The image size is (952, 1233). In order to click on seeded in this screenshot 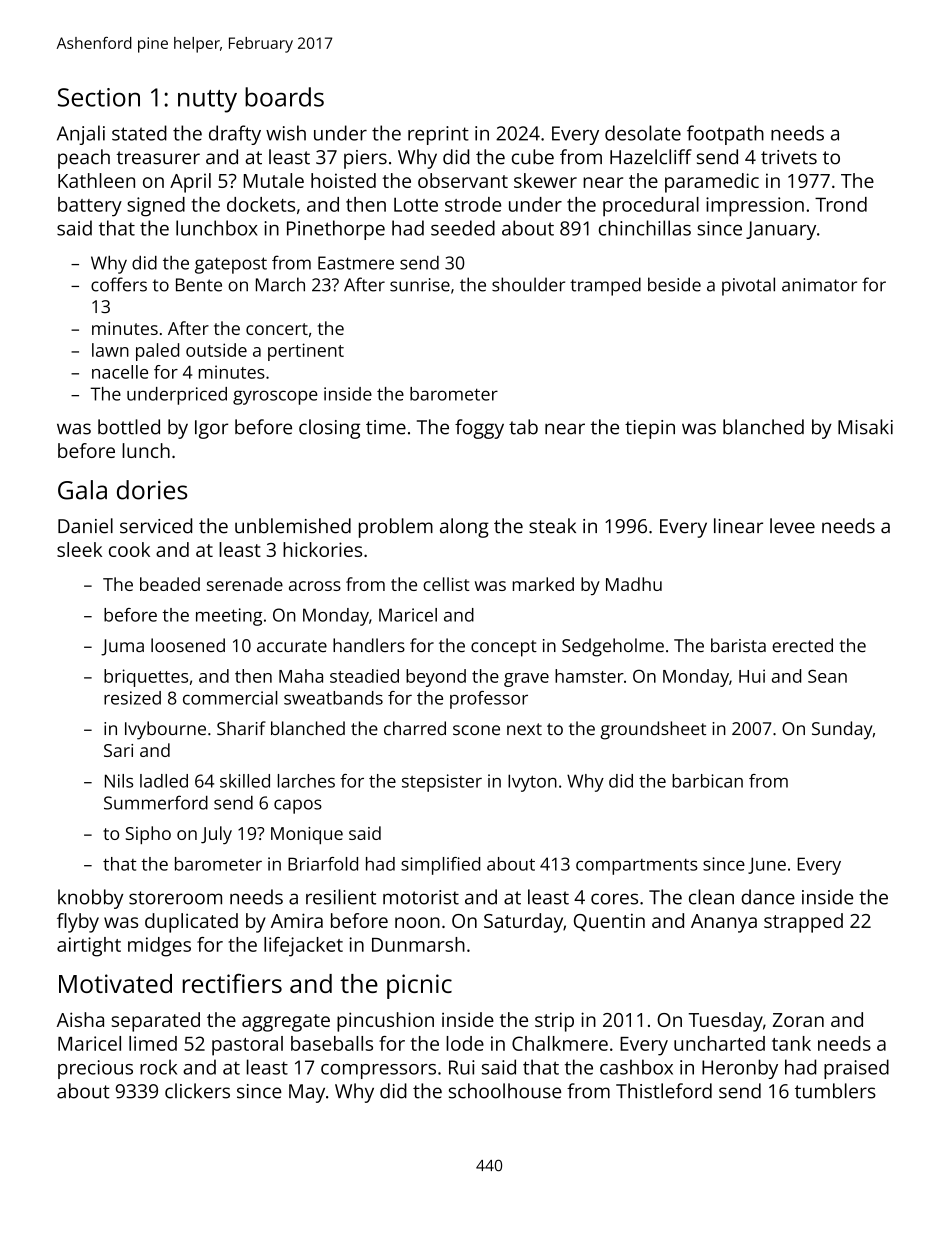, I will do `click(463, 228)`.
